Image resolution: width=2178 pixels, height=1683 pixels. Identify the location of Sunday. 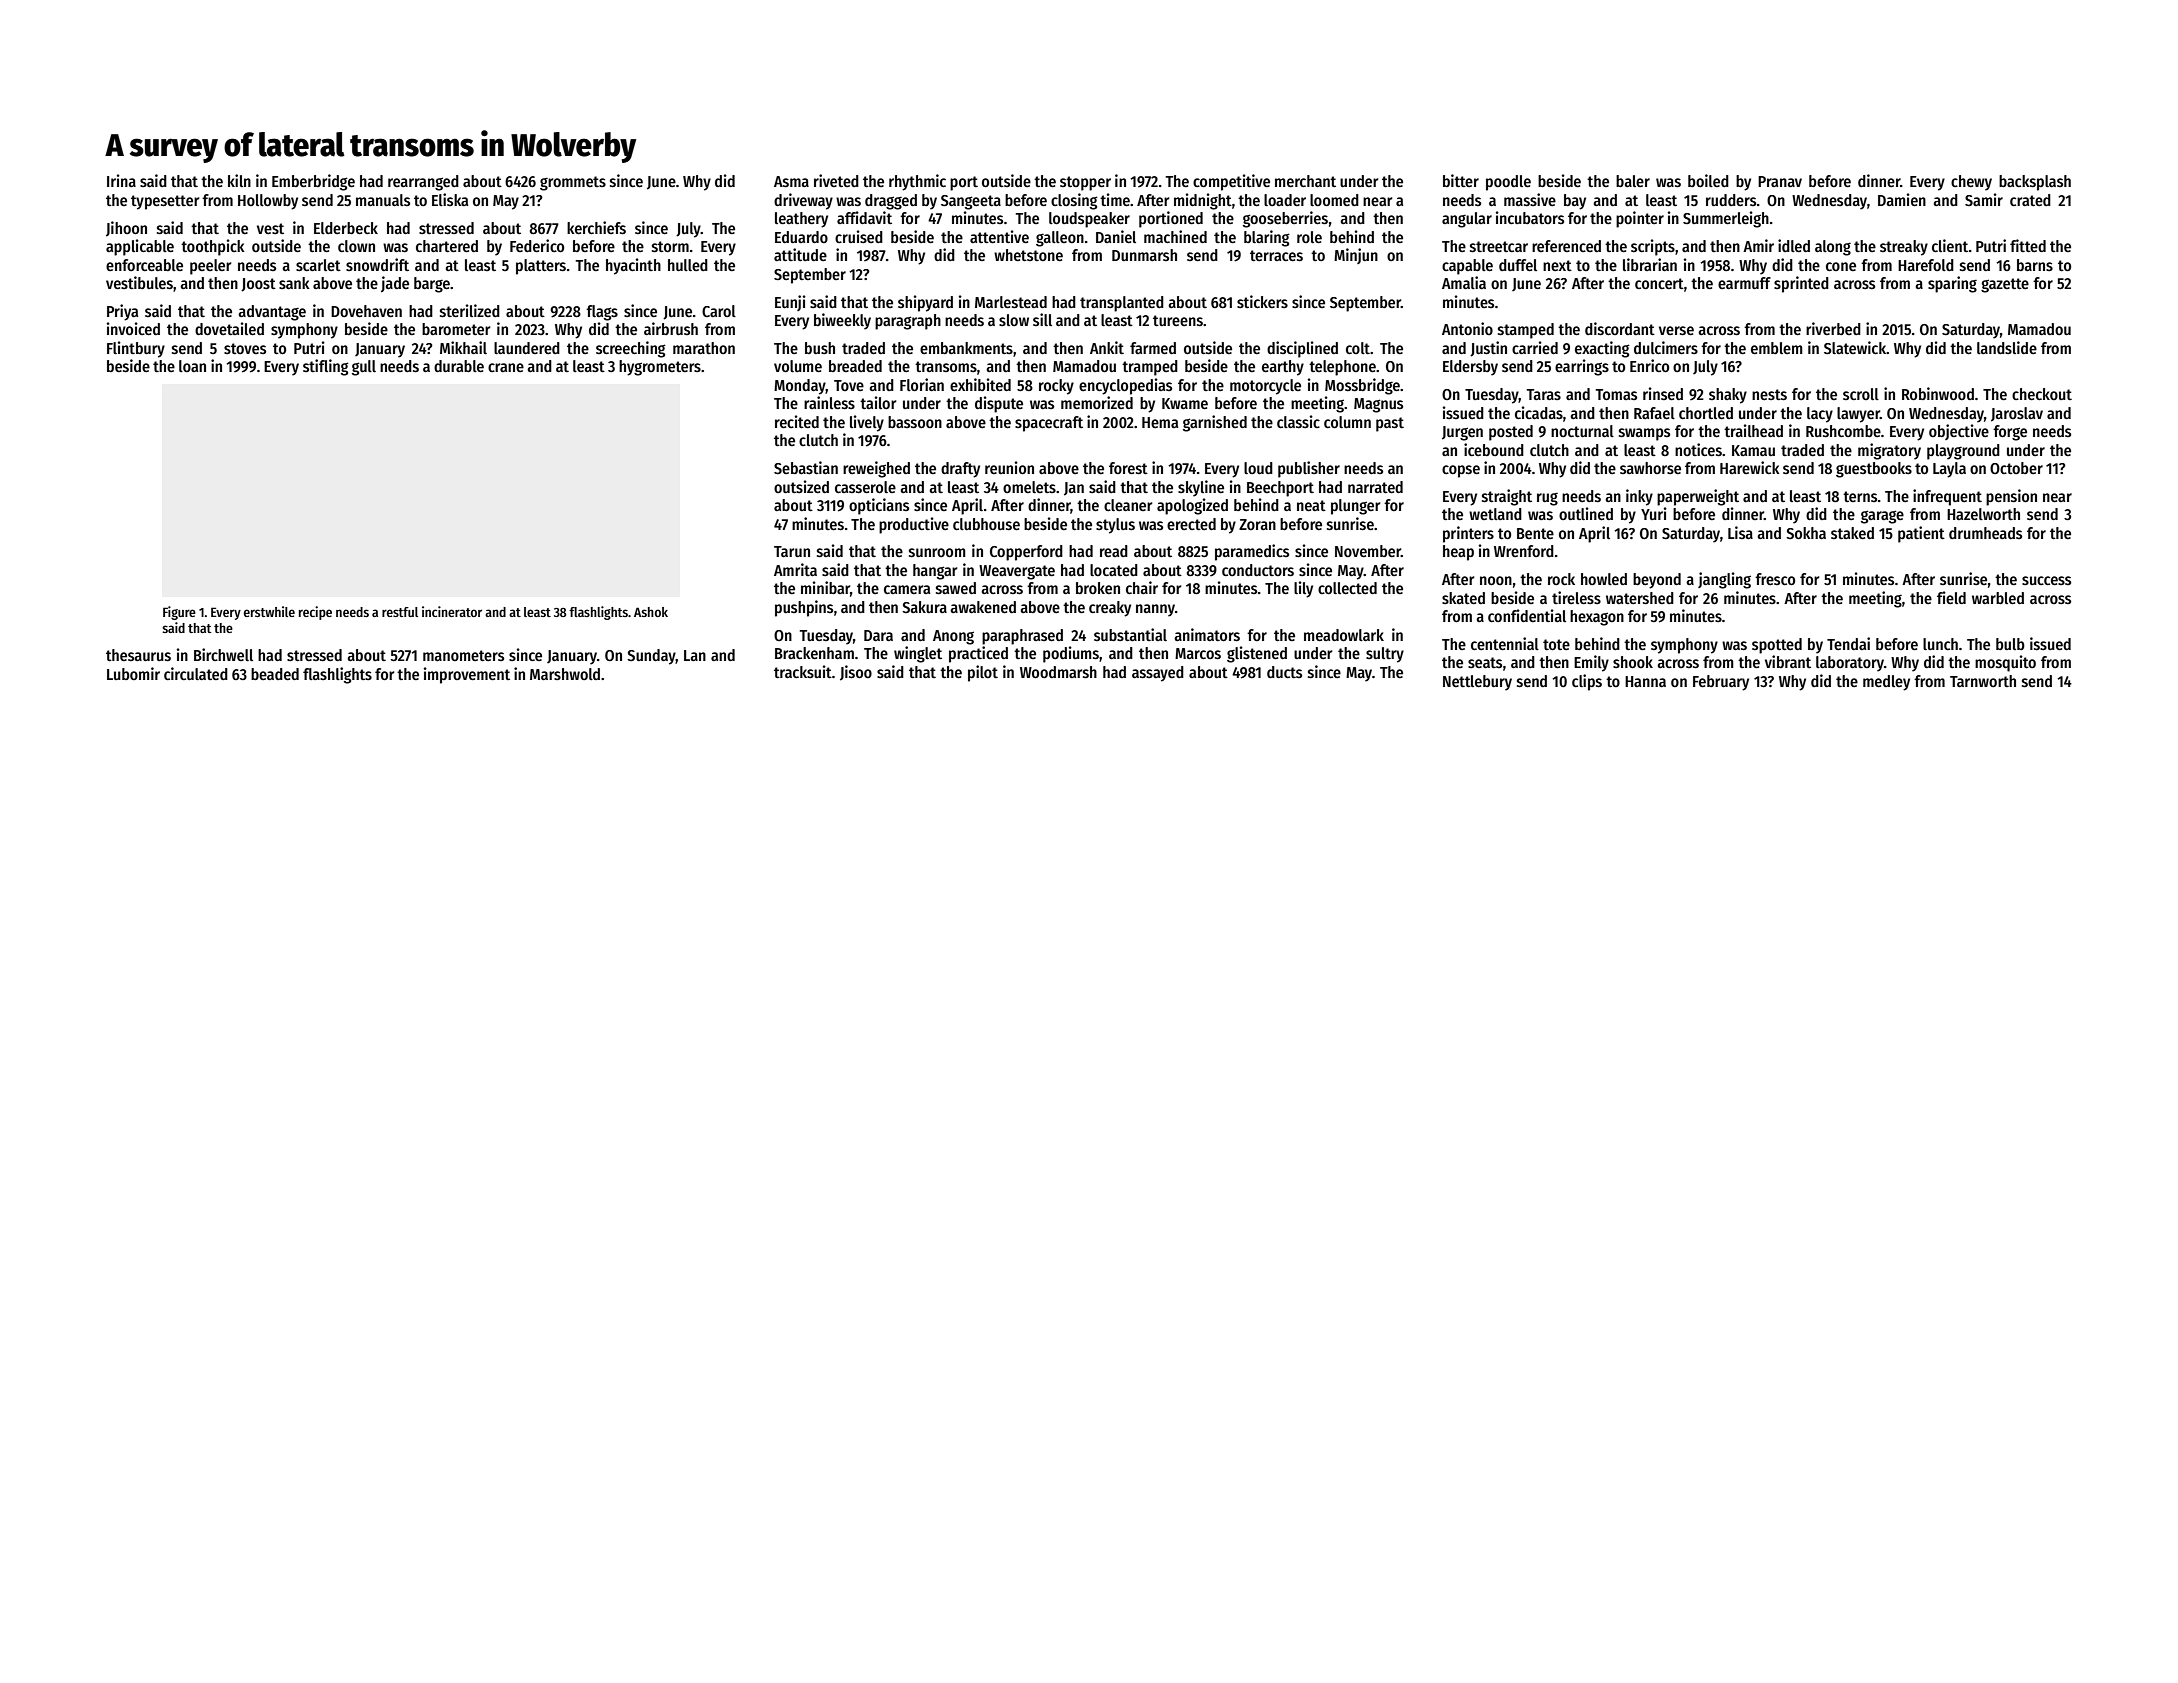
(651, 657).
